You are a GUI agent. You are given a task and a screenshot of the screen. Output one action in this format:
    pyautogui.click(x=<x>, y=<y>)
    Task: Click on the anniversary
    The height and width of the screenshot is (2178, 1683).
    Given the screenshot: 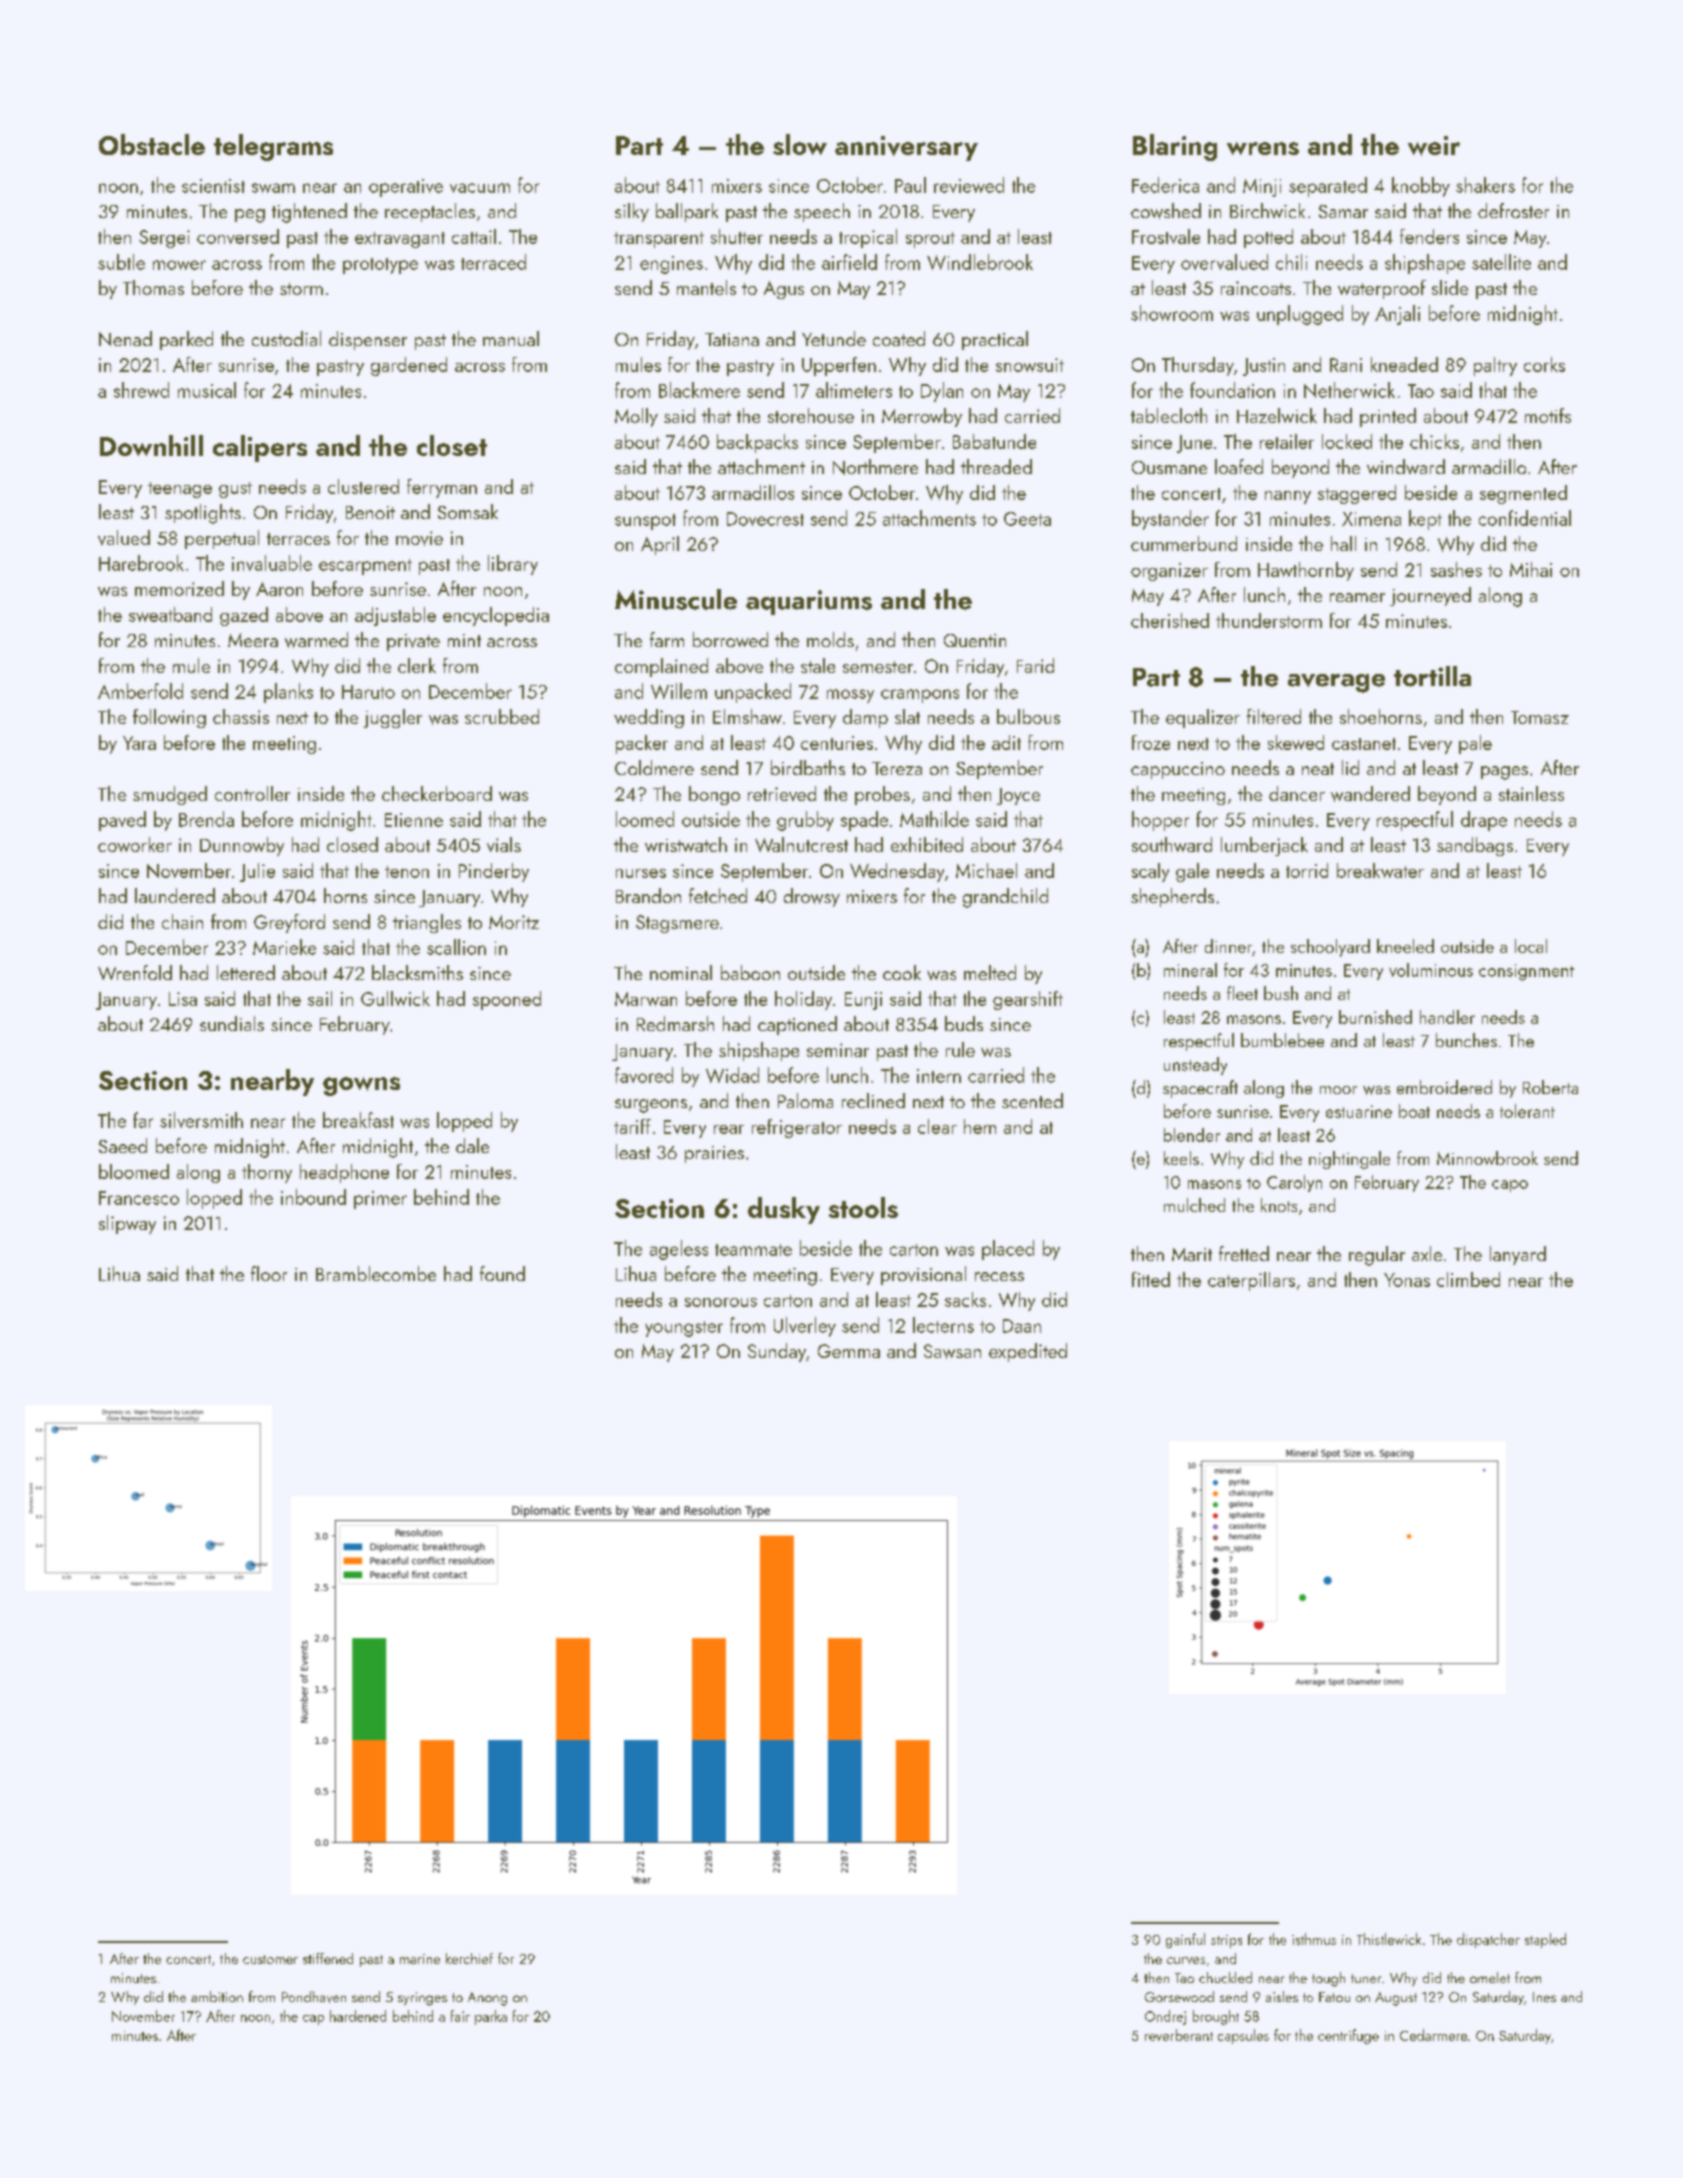 What is the action you would take?
    pyautogui.click(x=906, y=148)
